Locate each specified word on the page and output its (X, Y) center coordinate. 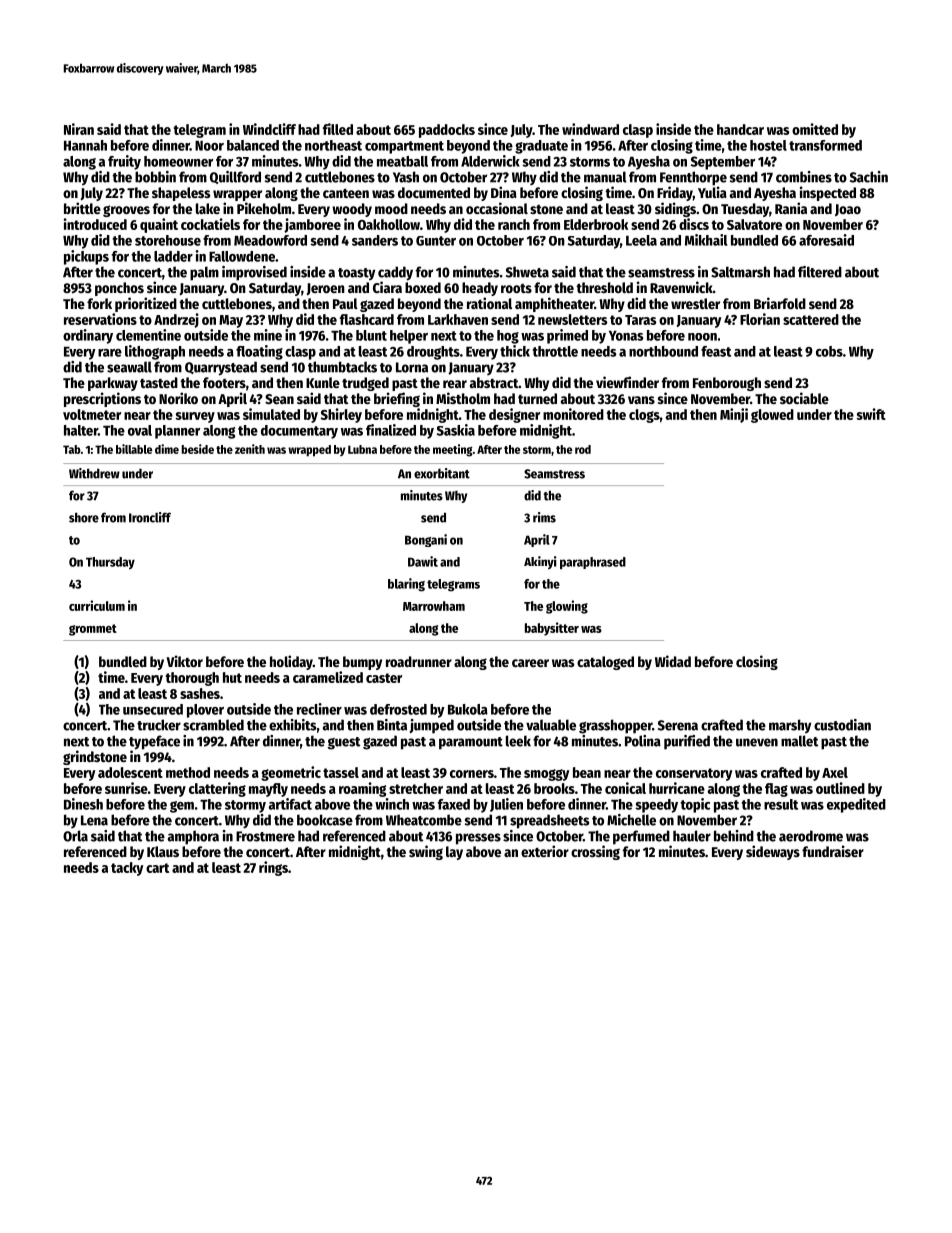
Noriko (178, 398)
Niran (79, 129)
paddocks (447, 131)
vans (641, 400)
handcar (740, 129)
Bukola (468, 709)
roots (516, 288)
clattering (217, 789)
